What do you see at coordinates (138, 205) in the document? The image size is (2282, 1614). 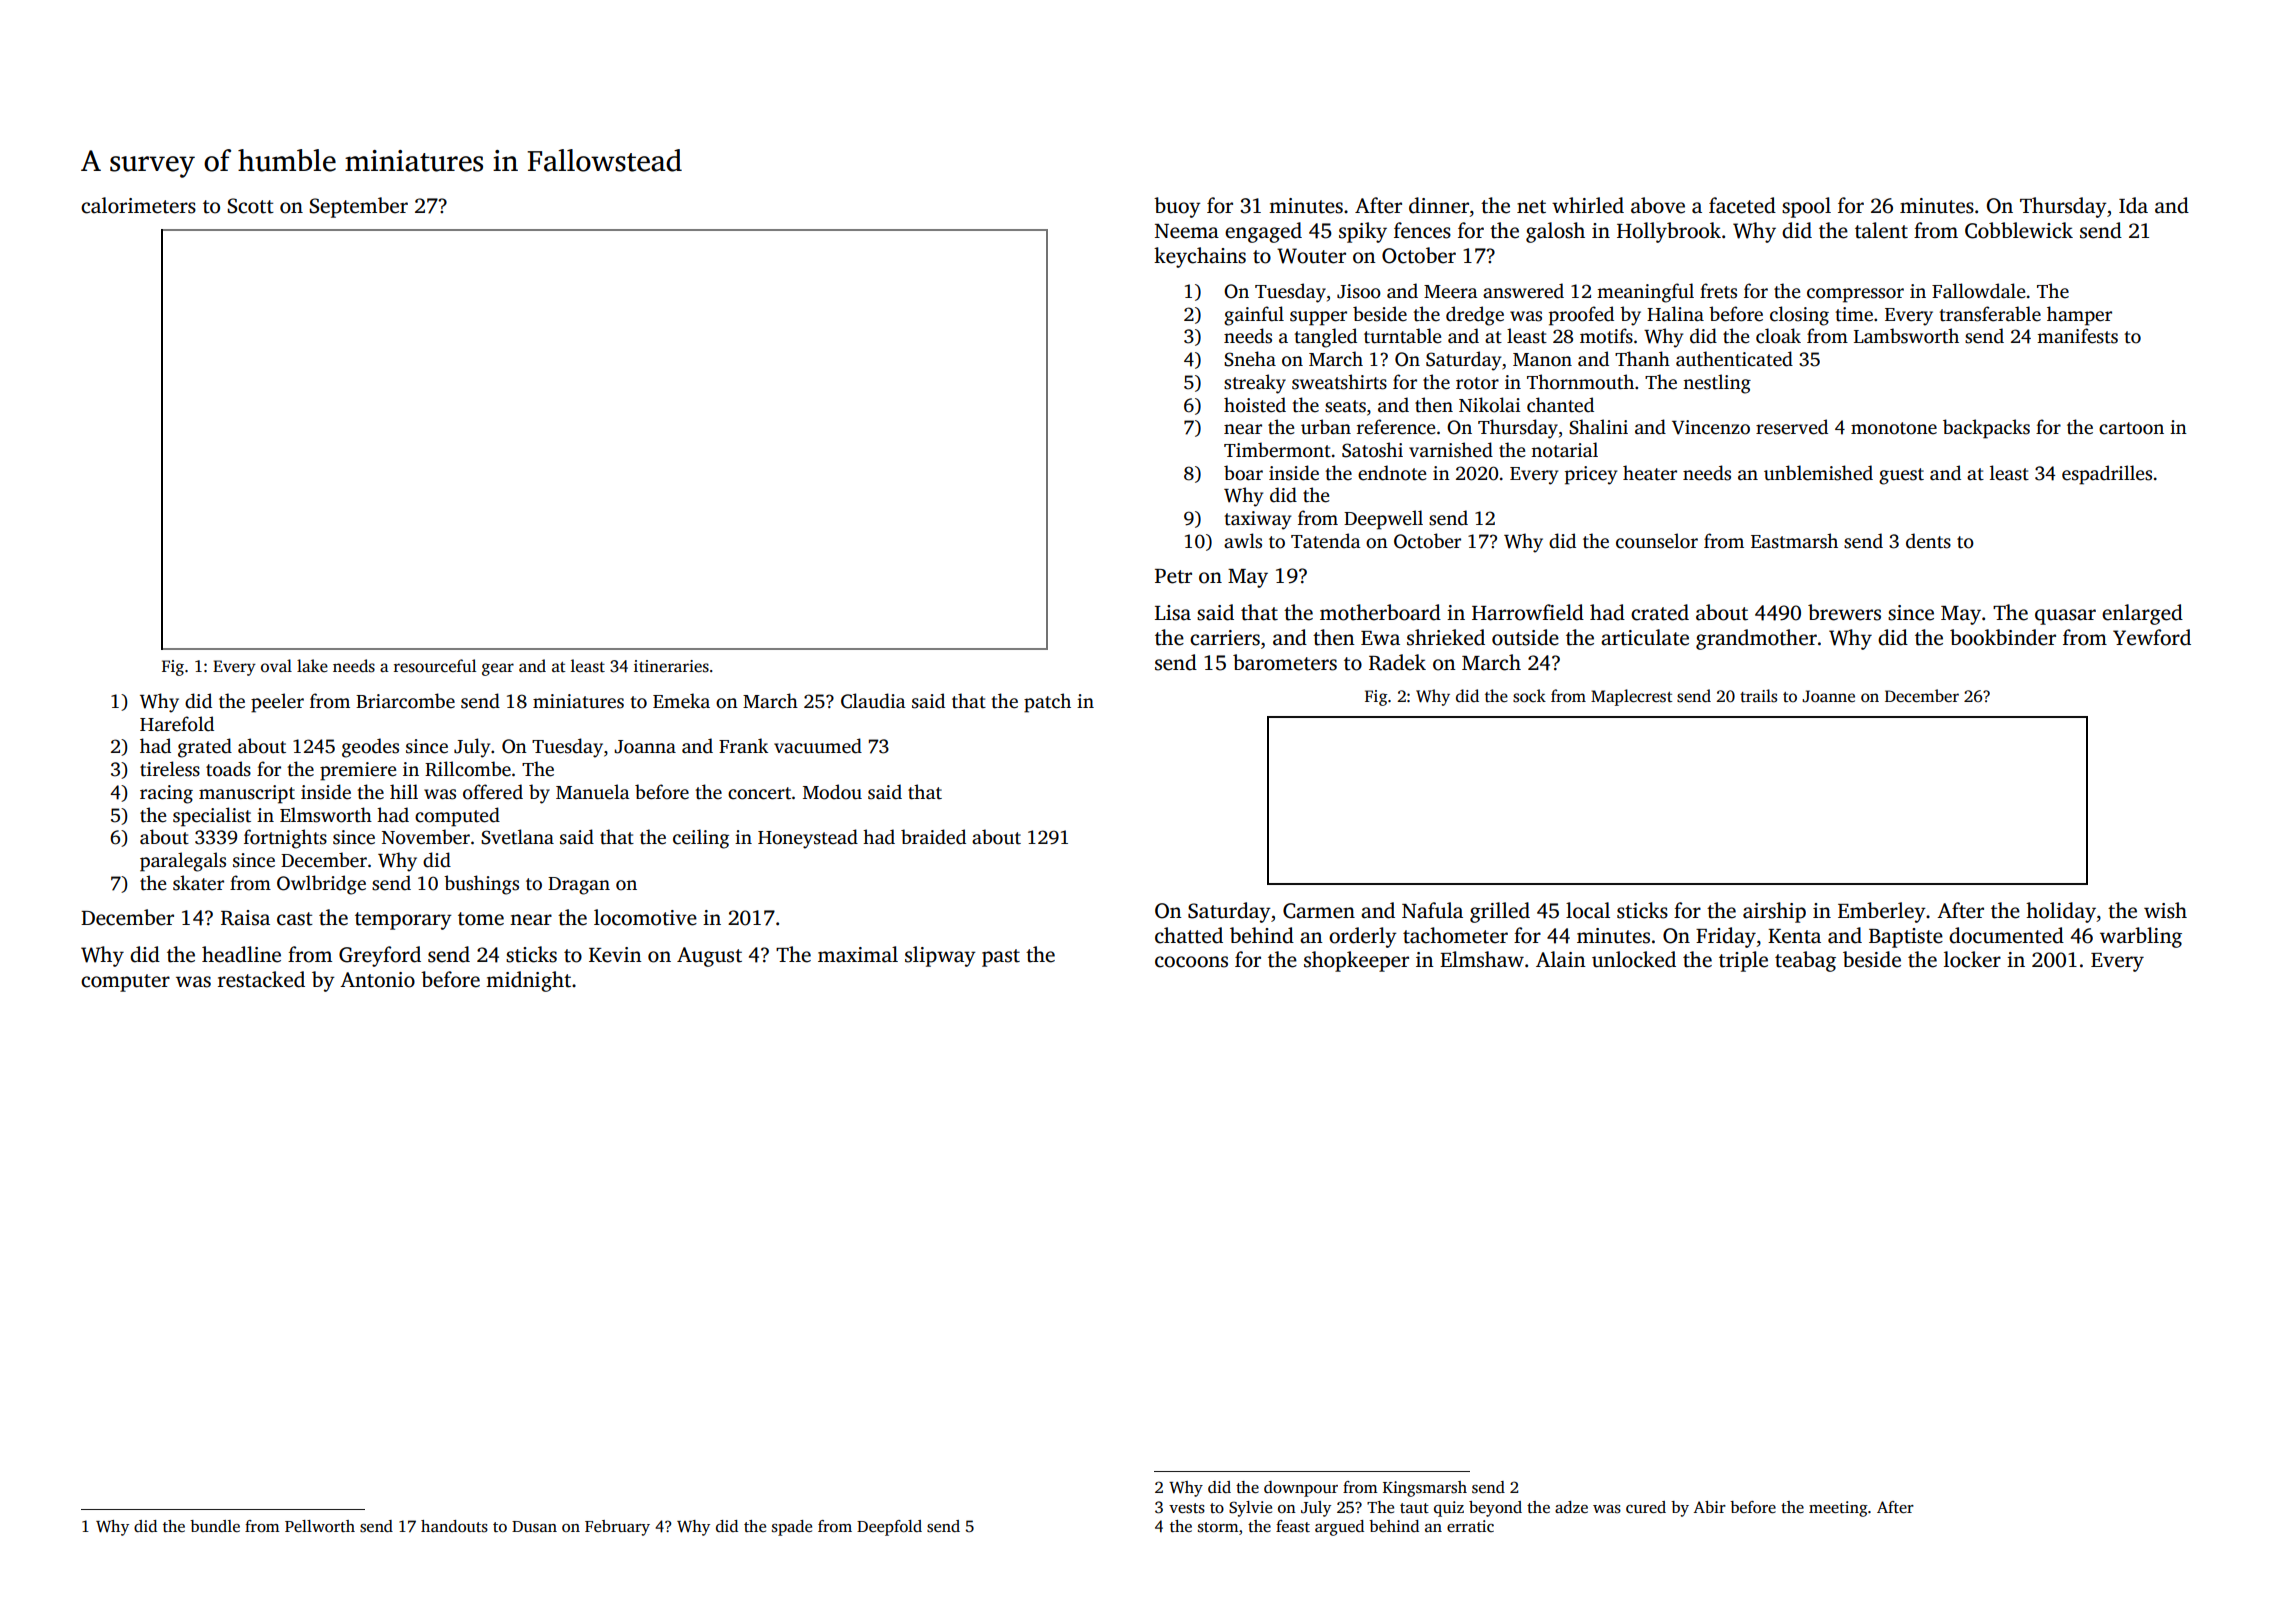 I see `calorimeters` at bounding box center [138, 205].
